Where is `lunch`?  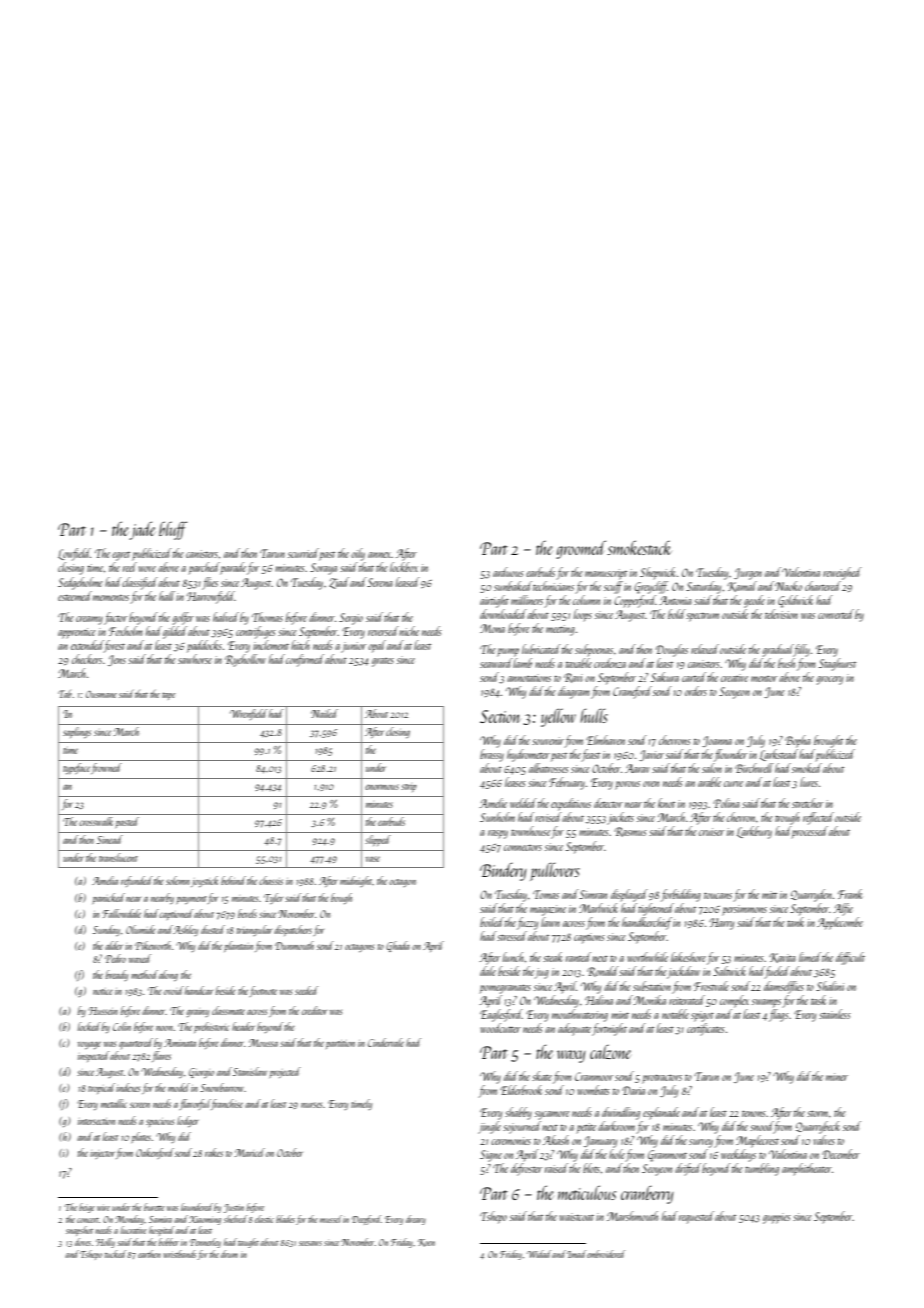
lunch is located at coordinates (513, 957).
